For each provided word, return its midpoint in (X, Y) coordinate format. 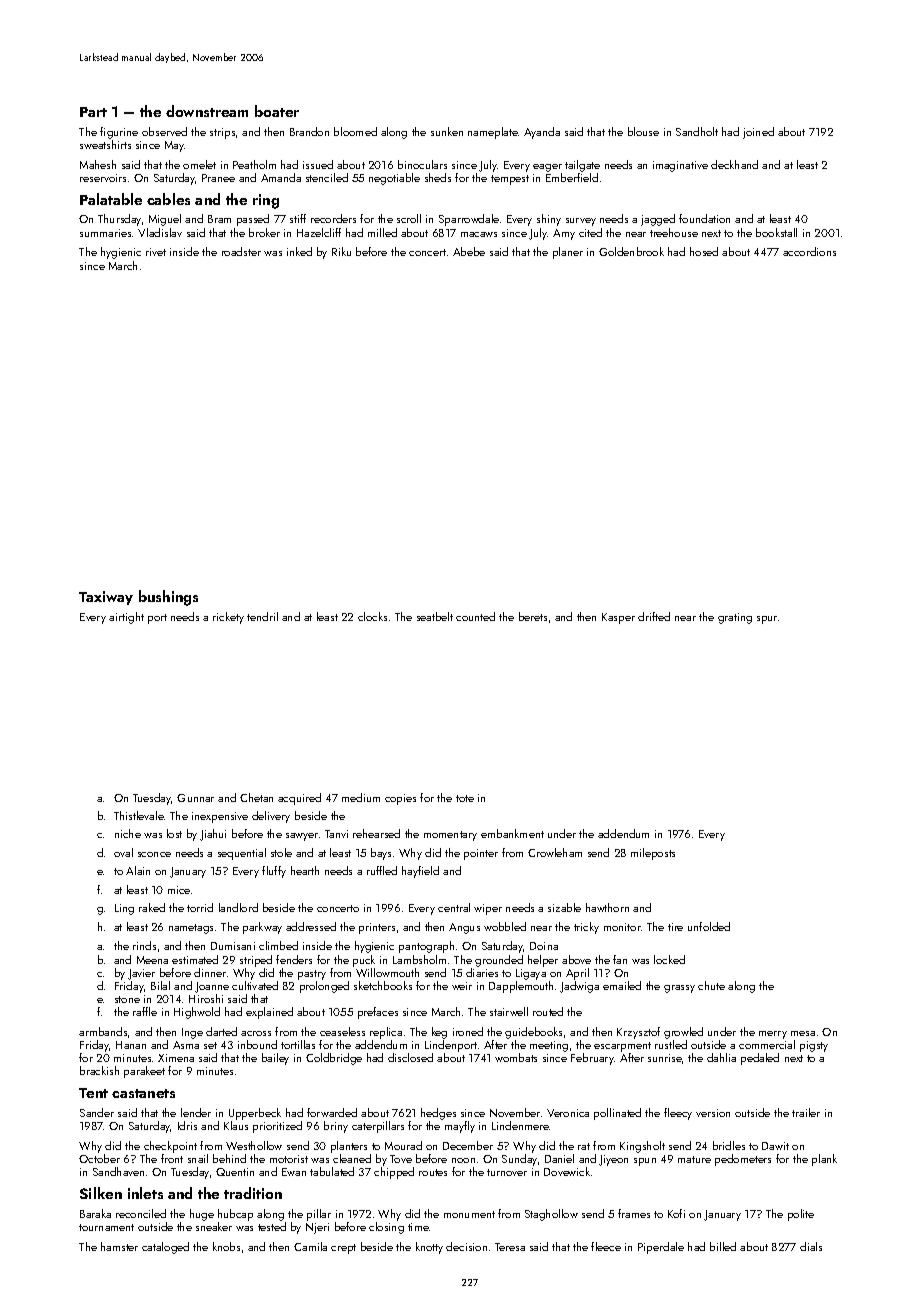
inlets (145, 1193)
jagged (658, 220)
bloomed (355, 131)
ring (266, 201)
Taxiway (106, 598)
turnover (507, 1172)
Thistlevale (139, 815)
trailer (806, 1112)
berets (533, 616)
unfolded (709, 926)
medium (361, 797)
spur (767, 620)
